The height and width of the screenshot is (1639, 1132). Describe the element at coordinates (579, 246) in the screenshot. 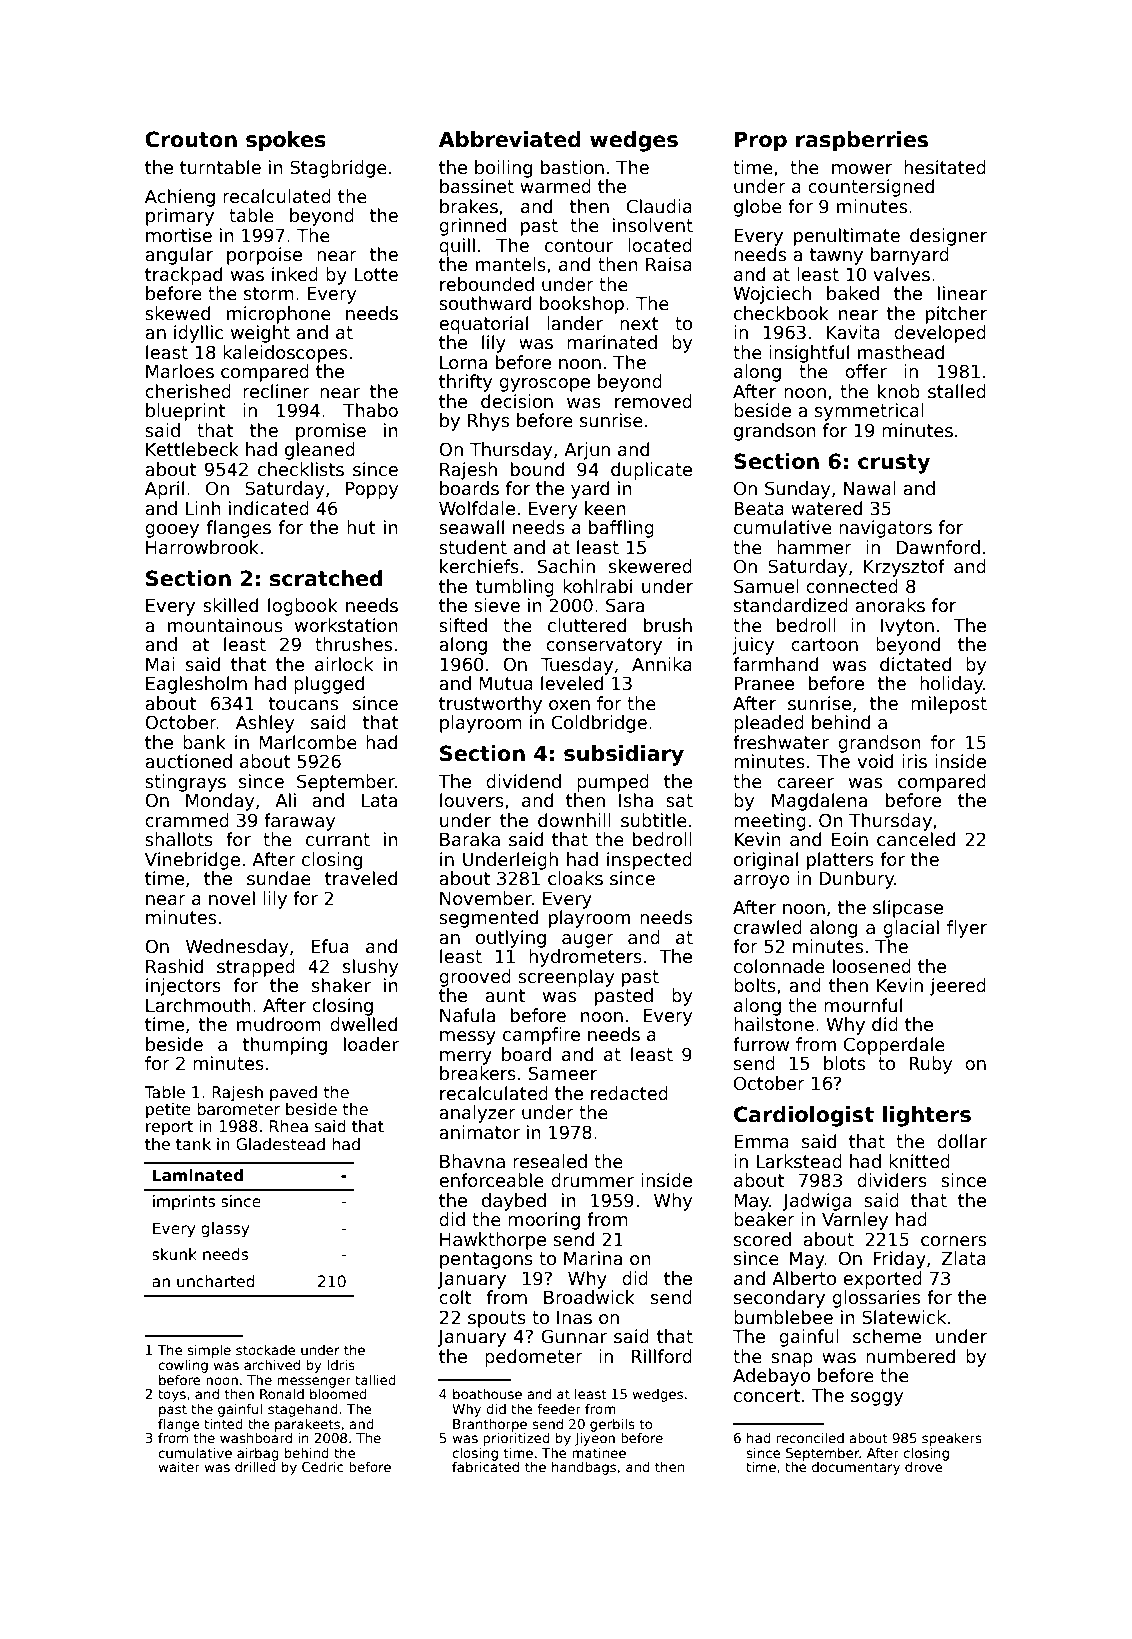

I see `contour` at that location.
